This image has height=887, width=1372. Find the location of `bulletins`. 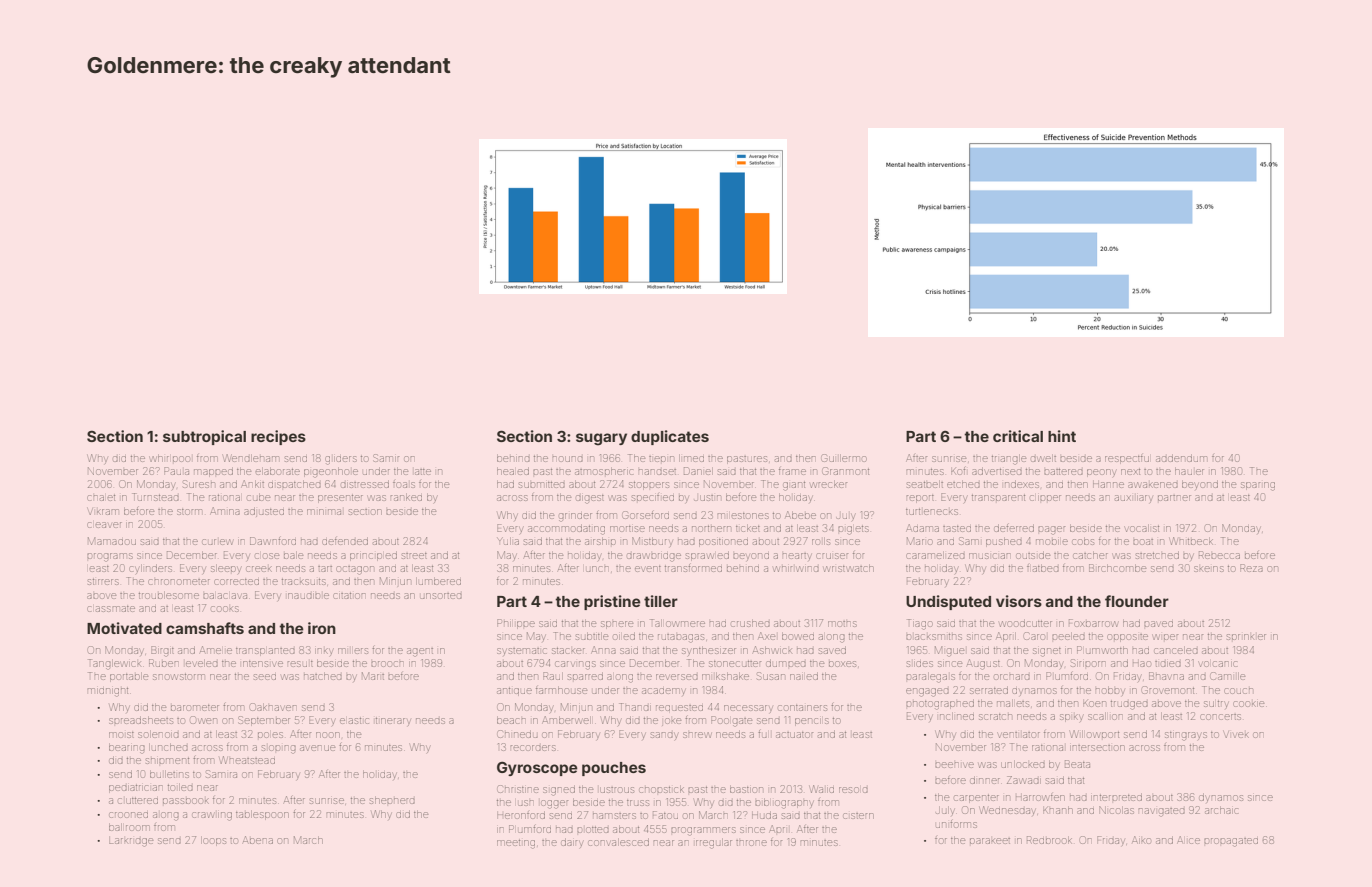

bulletins is located at coordinates (169, 774).
